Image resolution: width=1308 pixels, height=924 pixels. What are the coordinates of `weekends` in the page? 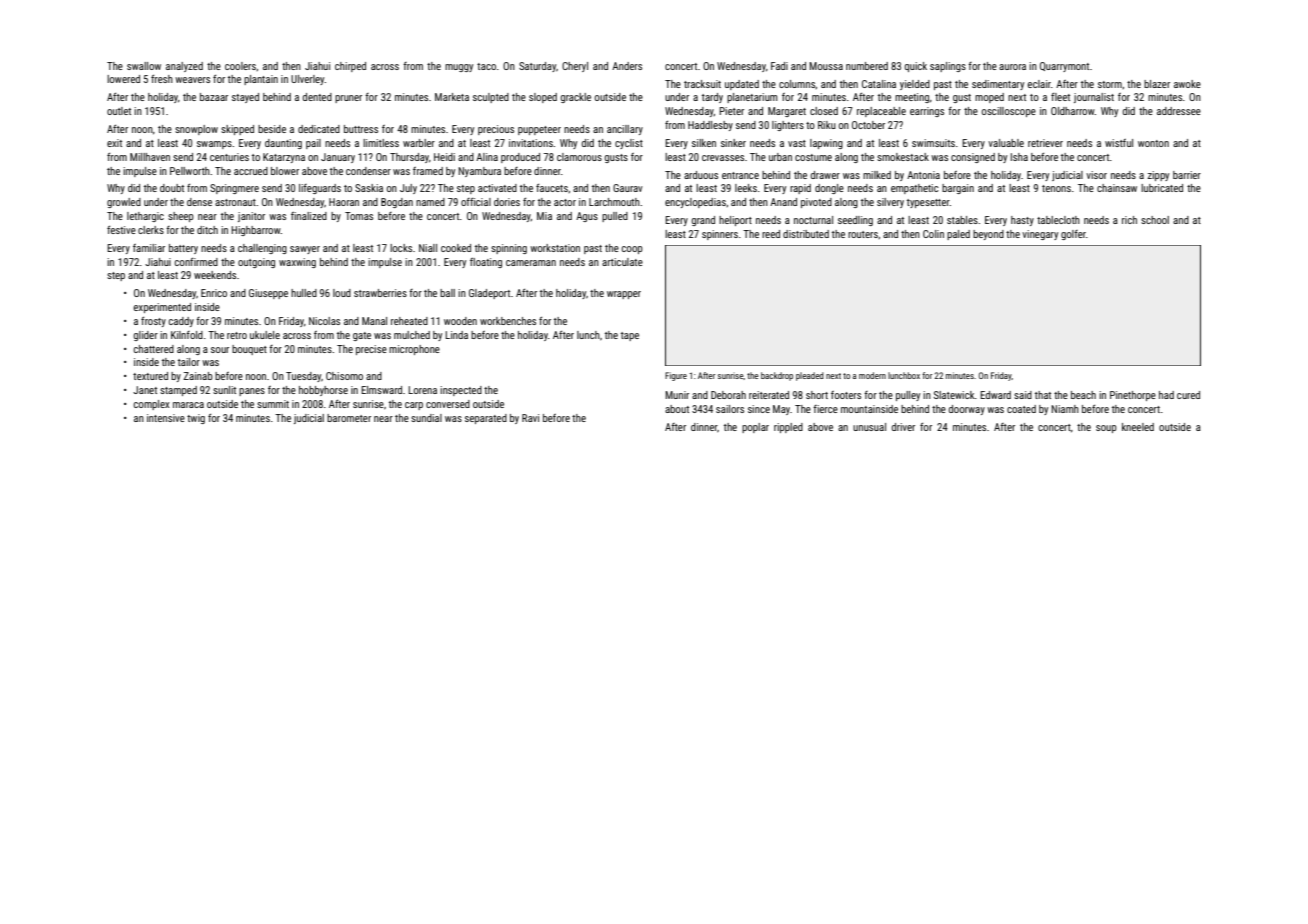 It's located at (215, 275).
